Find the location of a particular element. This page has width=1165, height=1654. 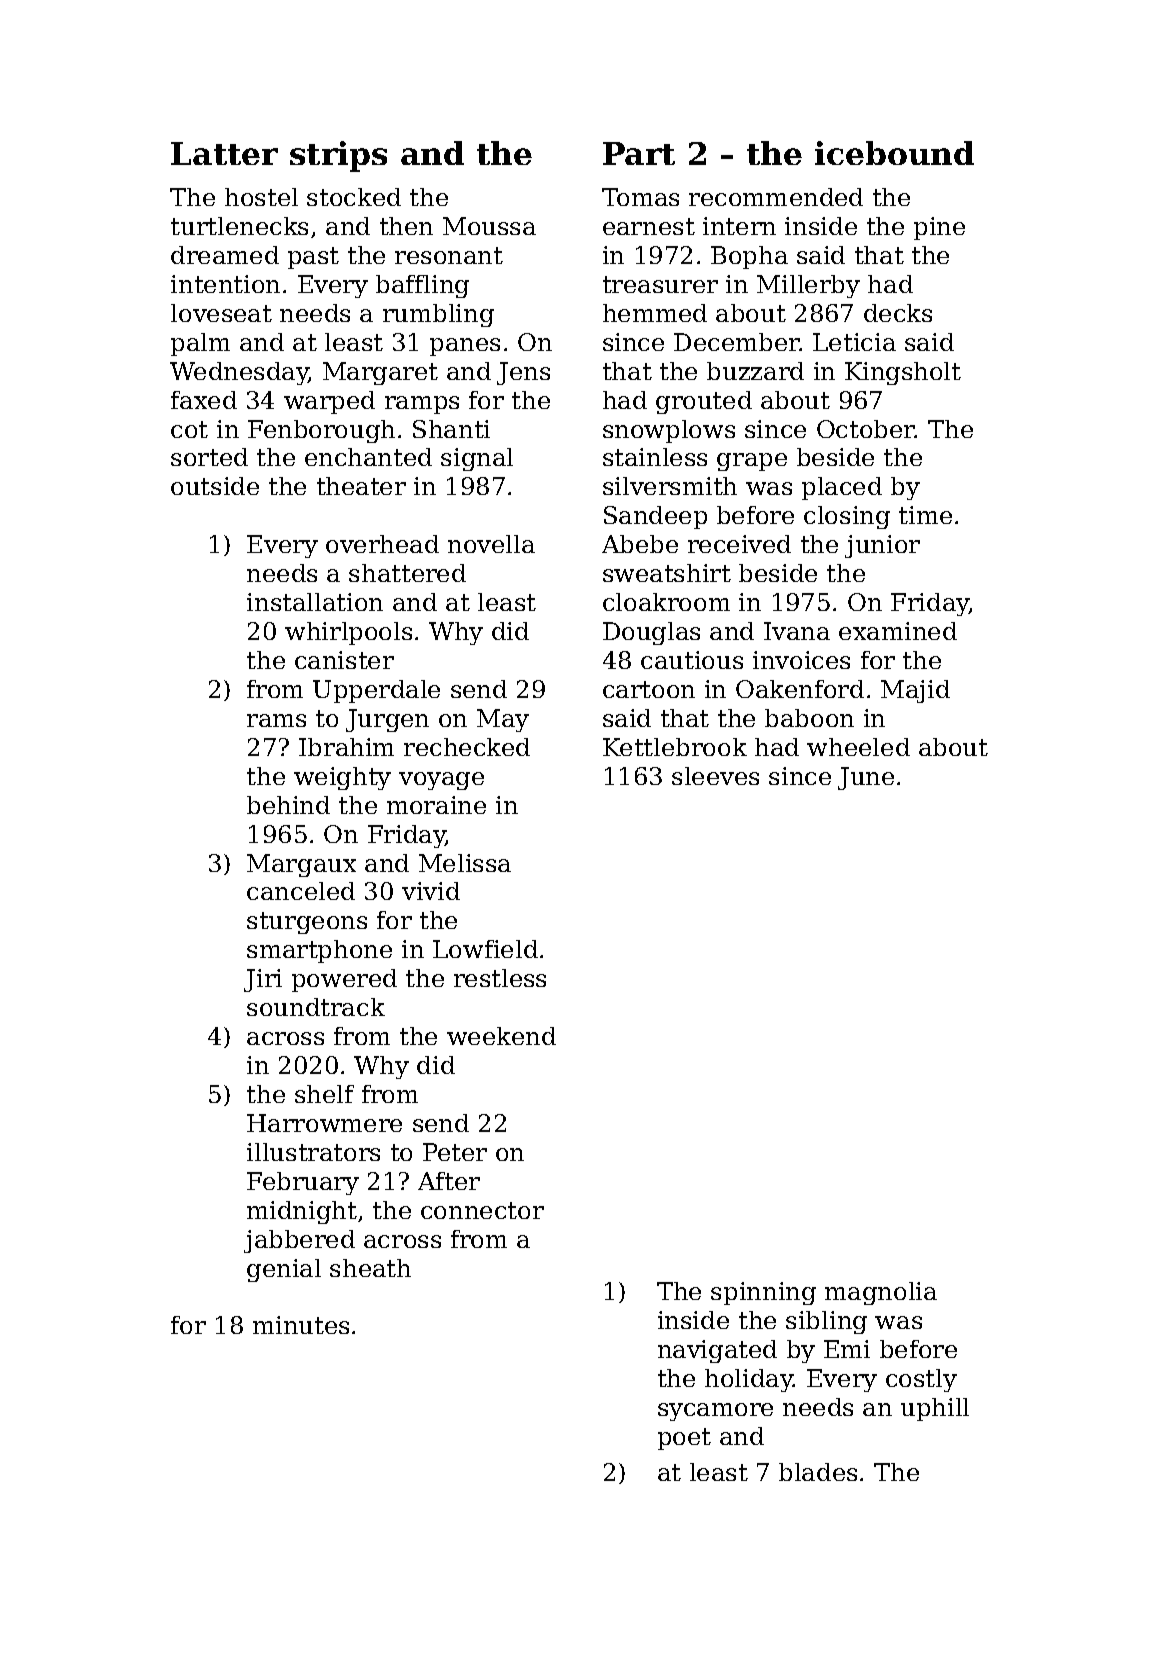

poet is located at coordinates (684, 1439).
